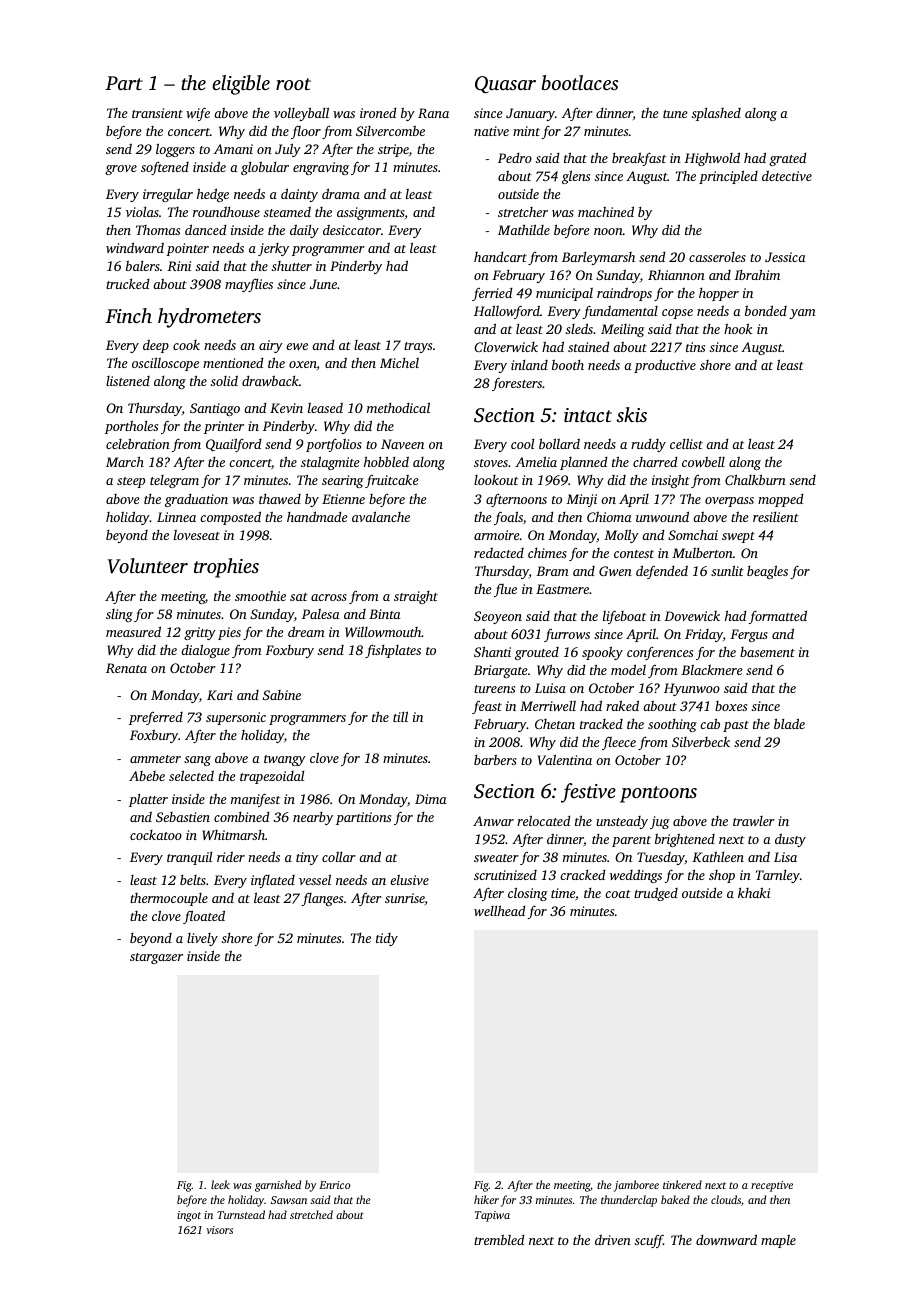 This document has height=1308, width=924. Describe the element at coordinates (233, 149) in the document. I see `Amani` at that location.
